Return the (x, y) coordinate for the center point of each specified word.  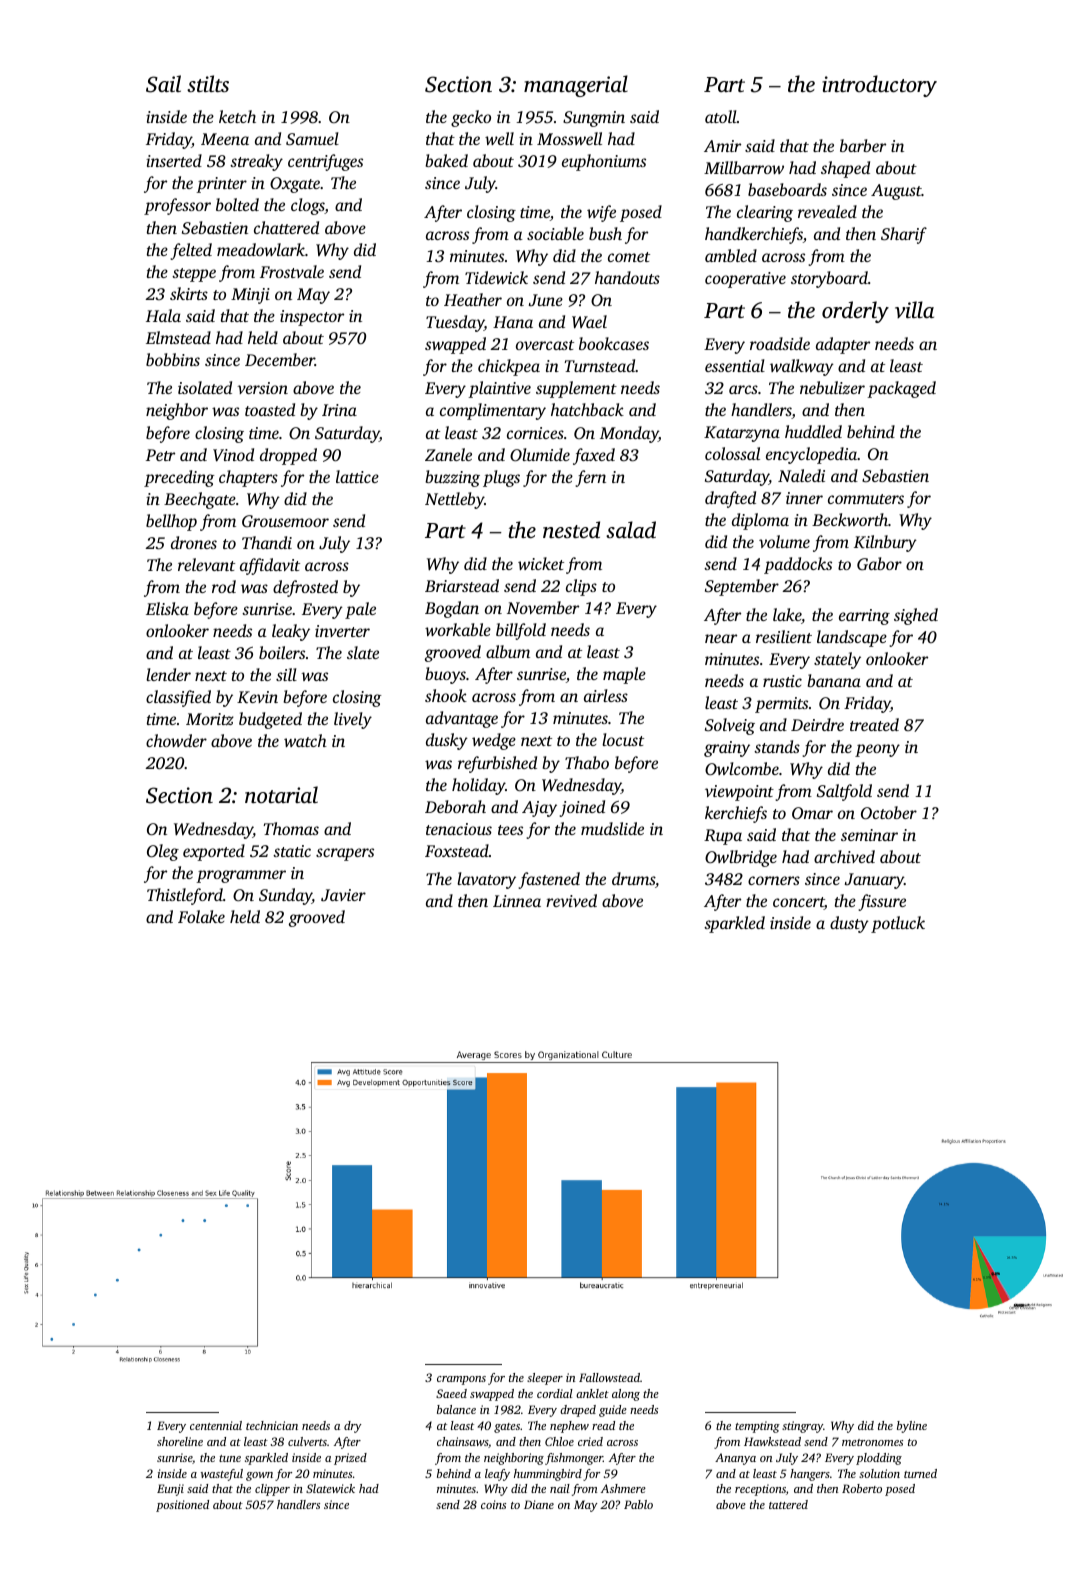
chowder (176, 740)
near (721, 638)
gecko (471, 118)
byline (912, 1427)
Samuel (312, 139)
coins (493, 1504)
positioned (182, 1506)
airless (606, 695)
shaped (845, 169)
